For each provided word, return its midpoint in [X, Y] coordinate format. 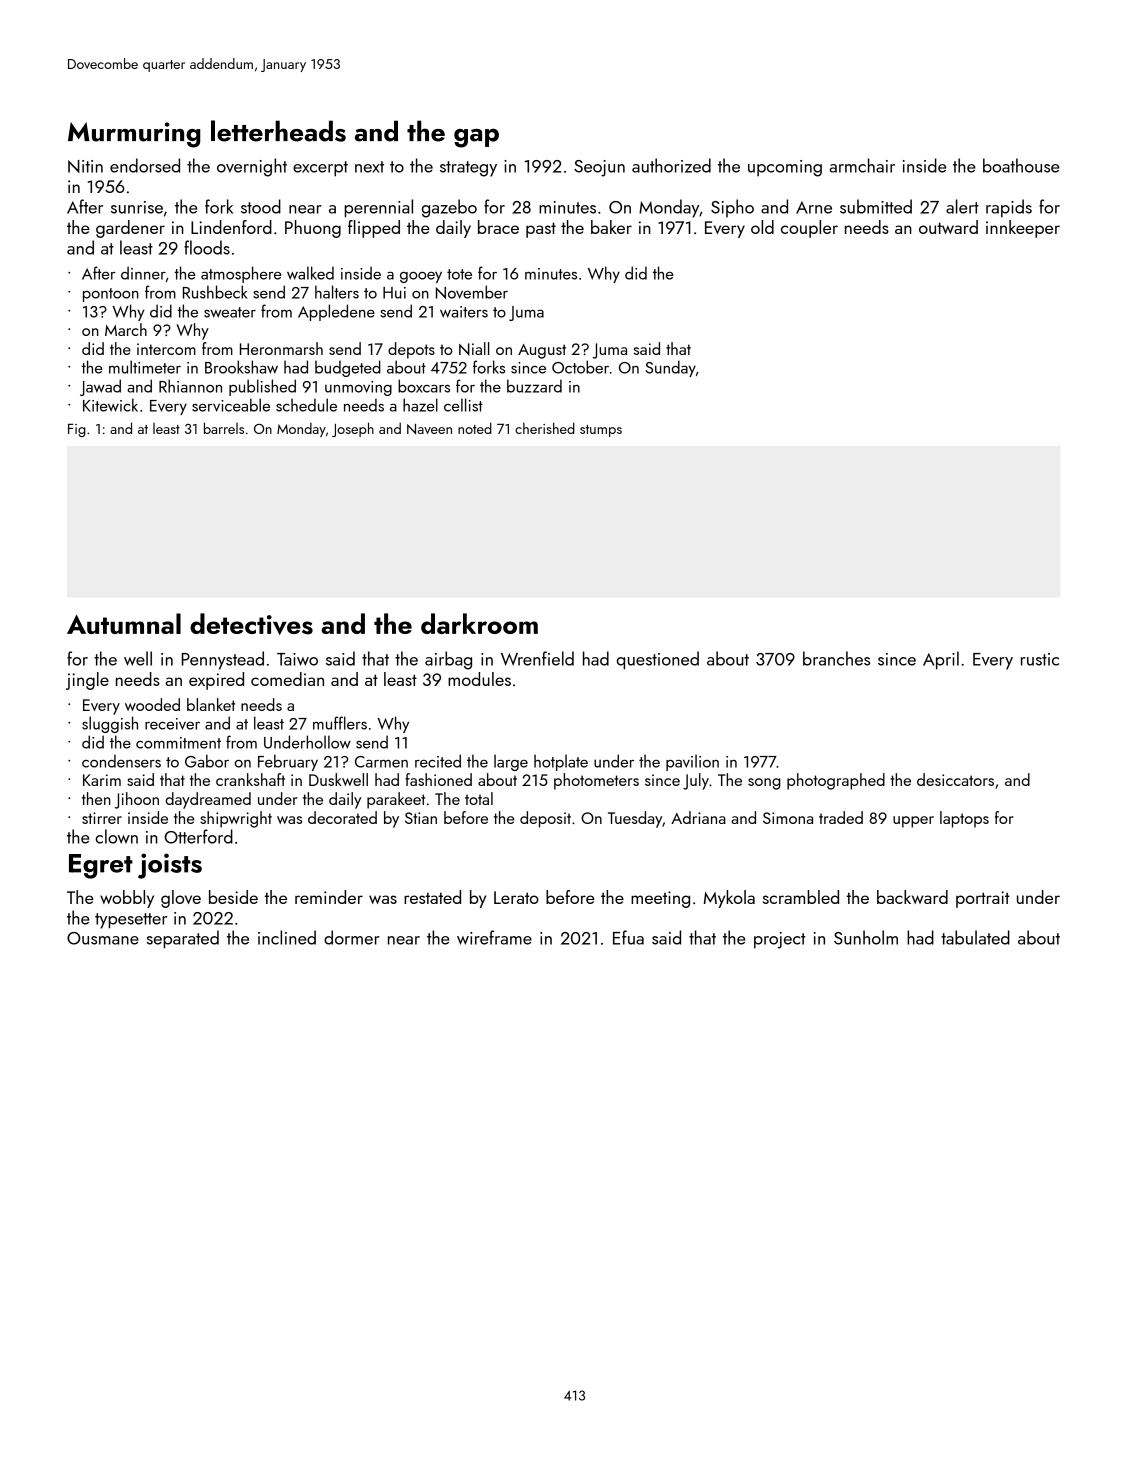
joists [170, 866]
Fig [77, 430]
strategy [468, 169]
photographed [836, 781]
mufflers [340, 723]
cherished [545, 428]
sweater [230, 312]
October [580, 367]
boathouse [1021, 165]
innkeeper [1023, 229]
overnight [252, 167]
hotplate [561, 762]
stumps [601, 431]
